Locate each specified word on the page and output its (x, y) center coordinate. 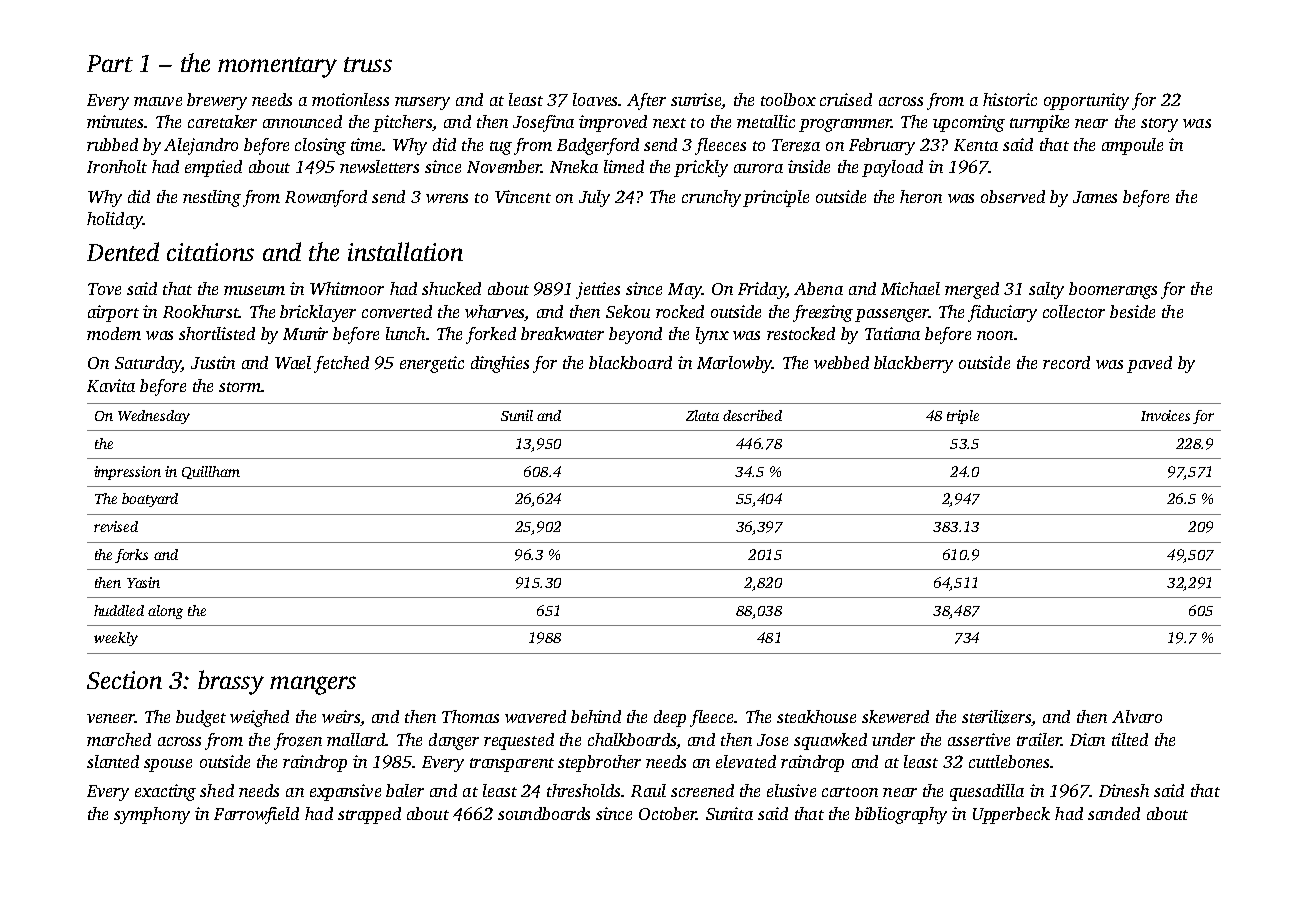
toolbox (788, 99)
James (1095, 197)
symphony (152, 815)
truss (368, 64)
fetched (341, 364)
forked (491, 335)
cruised (846, 99)
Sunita (729, 813)
